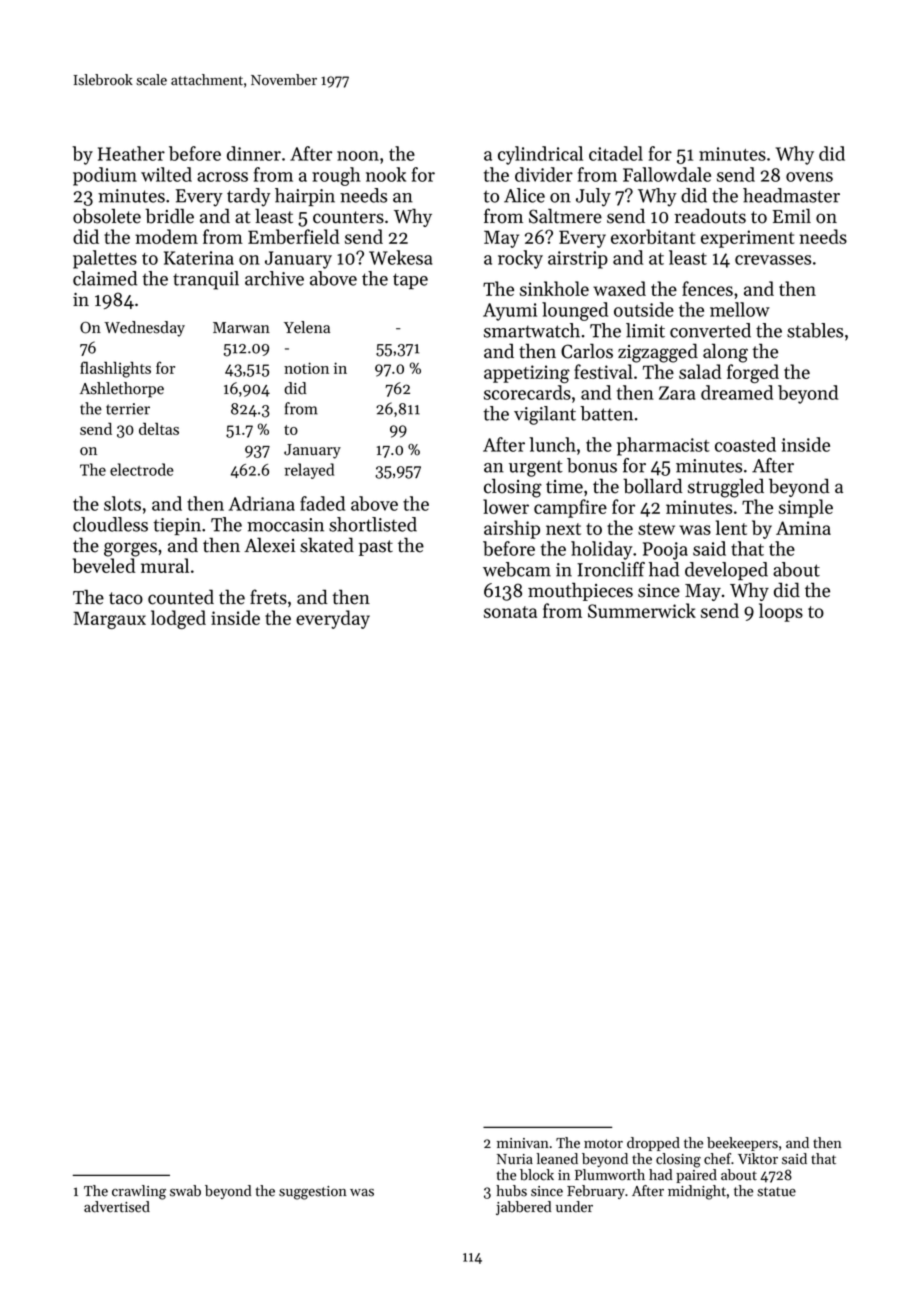  What do you see at coordinates (726, 488) in the page?
I see `struggled` at bounding box center [726, 488].
